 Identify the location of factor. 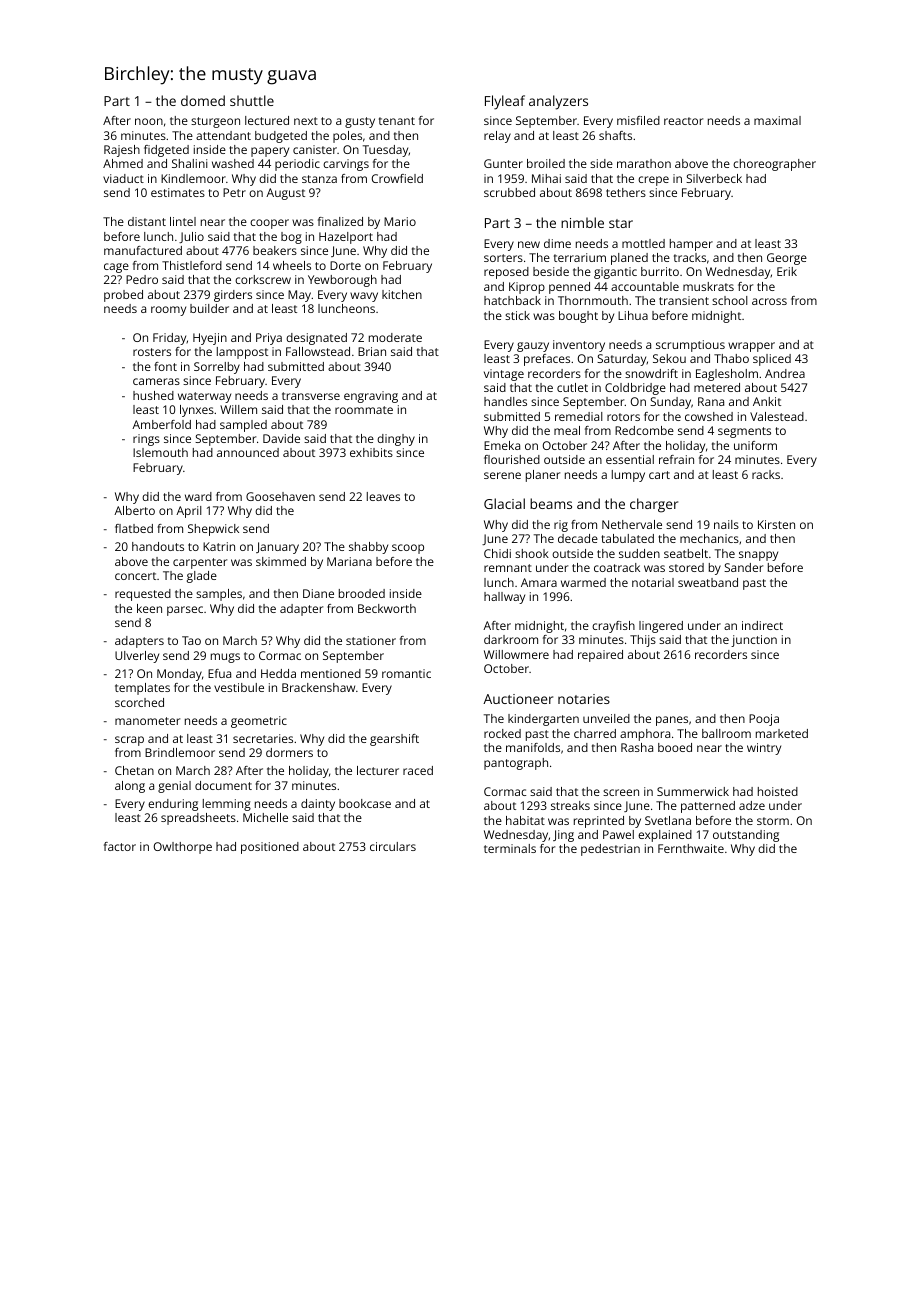
(120, 846).
